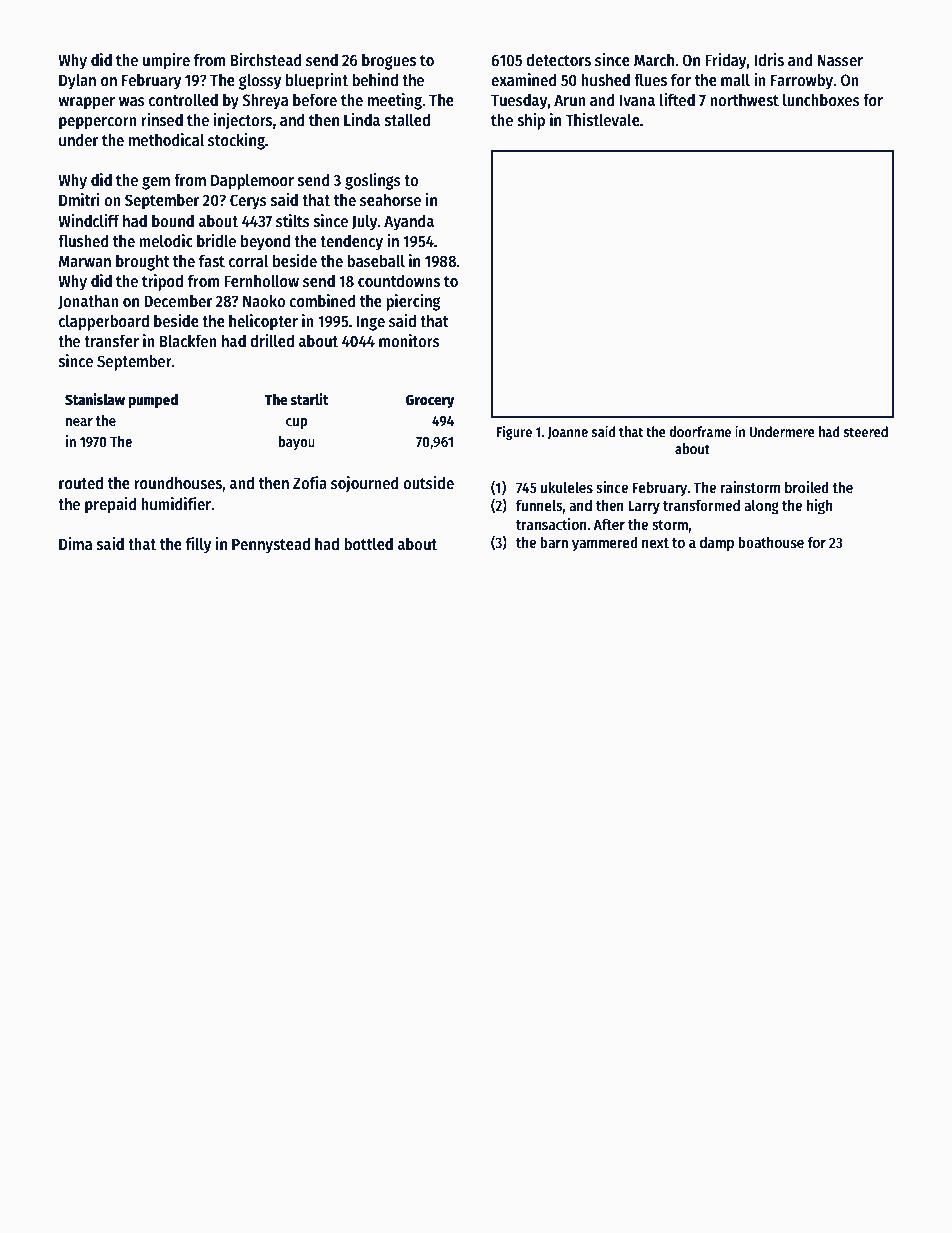 The width and height of the image is (952, 1233). I want to click on boathouse, so click(771, 542).
